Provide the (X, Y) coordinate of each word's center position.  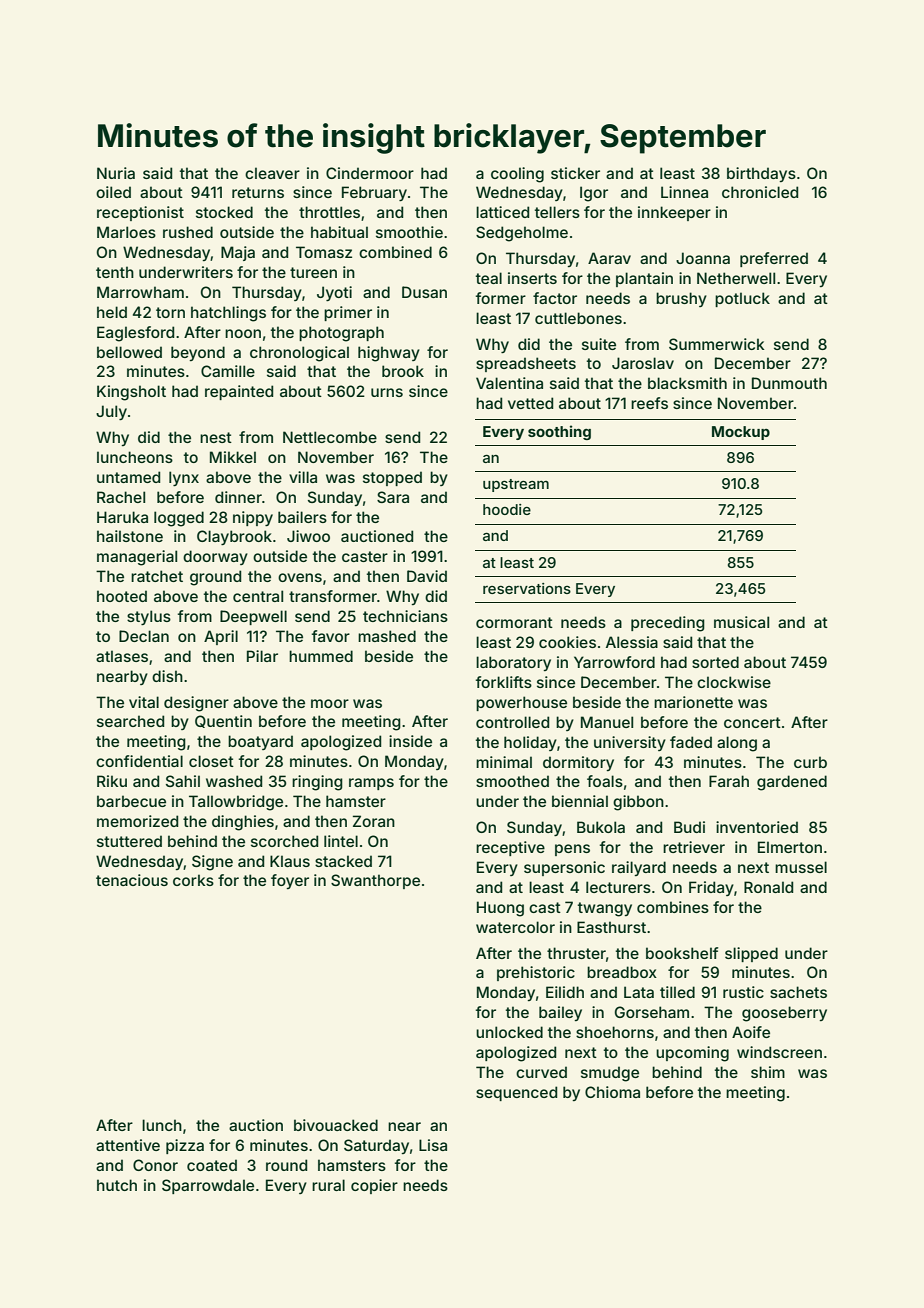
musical (741, 622)
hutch (117, 1185)
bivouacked (336, 1125)
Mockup (741, 433)
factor (555, 298)
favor (331, 636)
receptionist (140, 213)
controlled (512, 722)
